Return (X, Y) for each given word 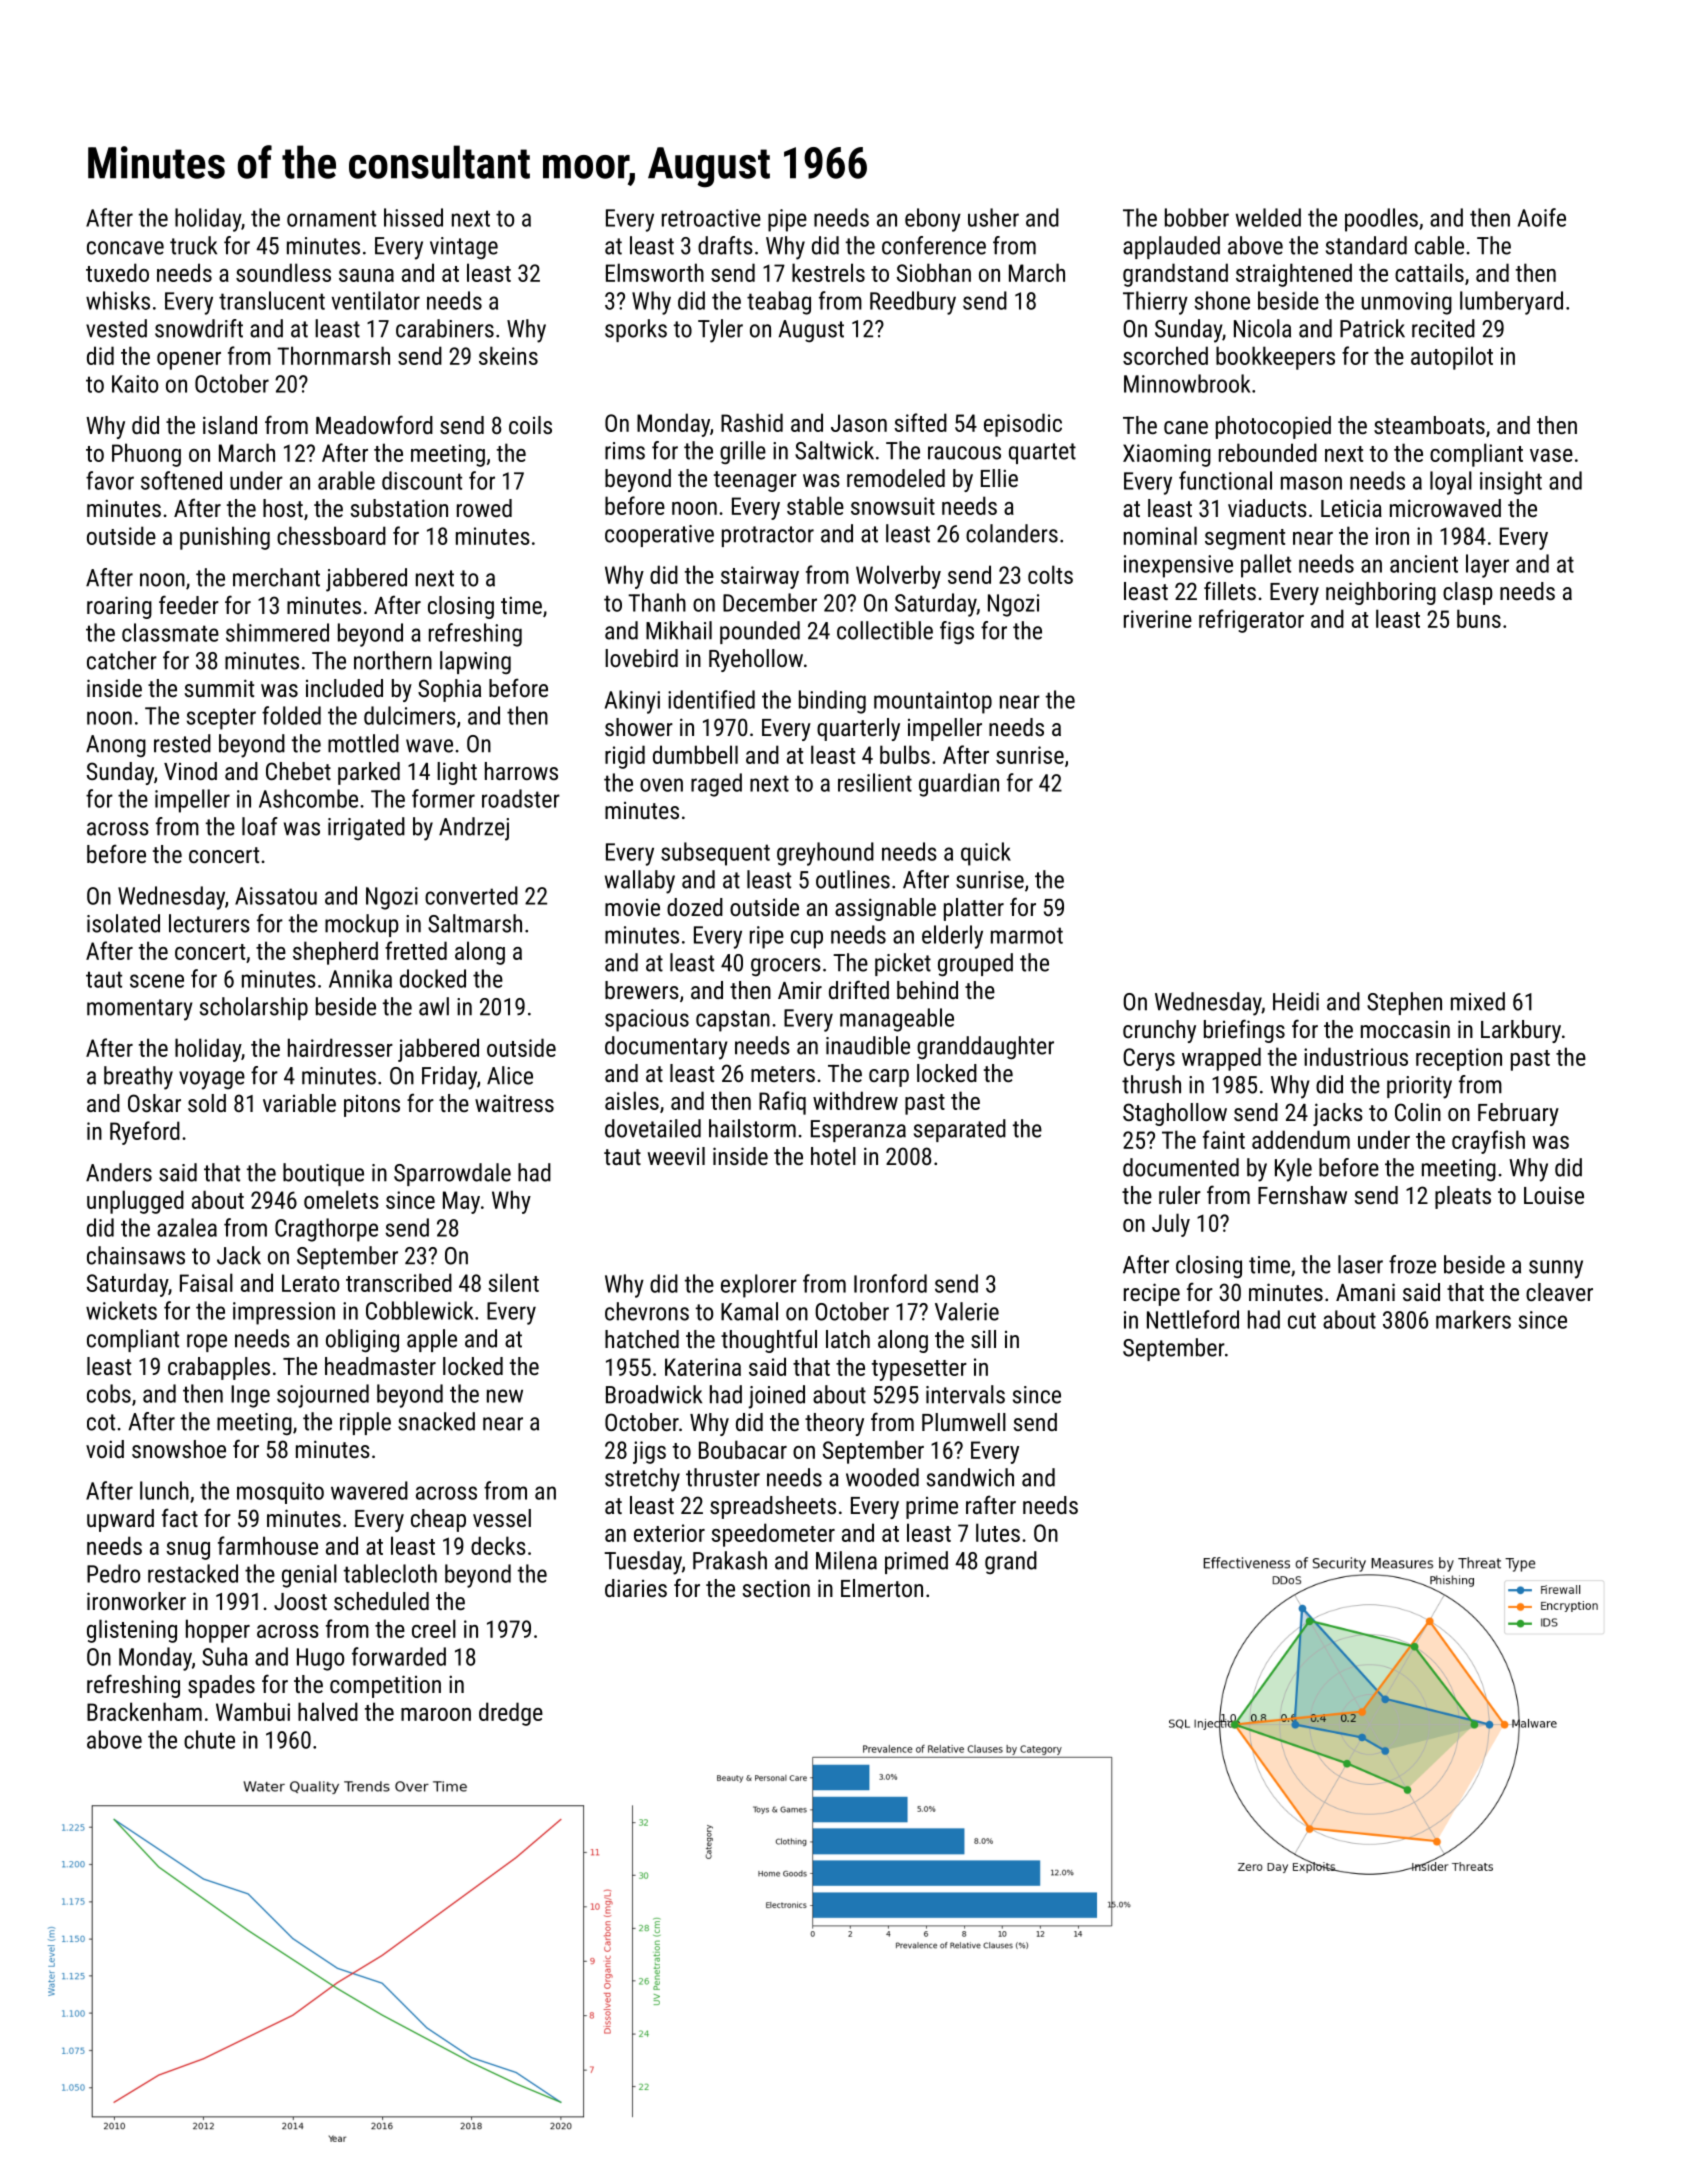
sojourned (323, 1396)
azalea (187, 1227)
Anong (116, 746)
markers (1473, 1319)
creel (434, 1628)
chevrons (647, 1311)
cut (1302, 1320)
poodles (1381, 220)
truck (193, 245)
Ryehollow (756, 660)
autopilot (1452, 358)
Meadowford (374, 424)
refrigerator (1251, 621)
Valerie (967, 1311)
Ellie (999, 478)
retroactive (711, 218)
